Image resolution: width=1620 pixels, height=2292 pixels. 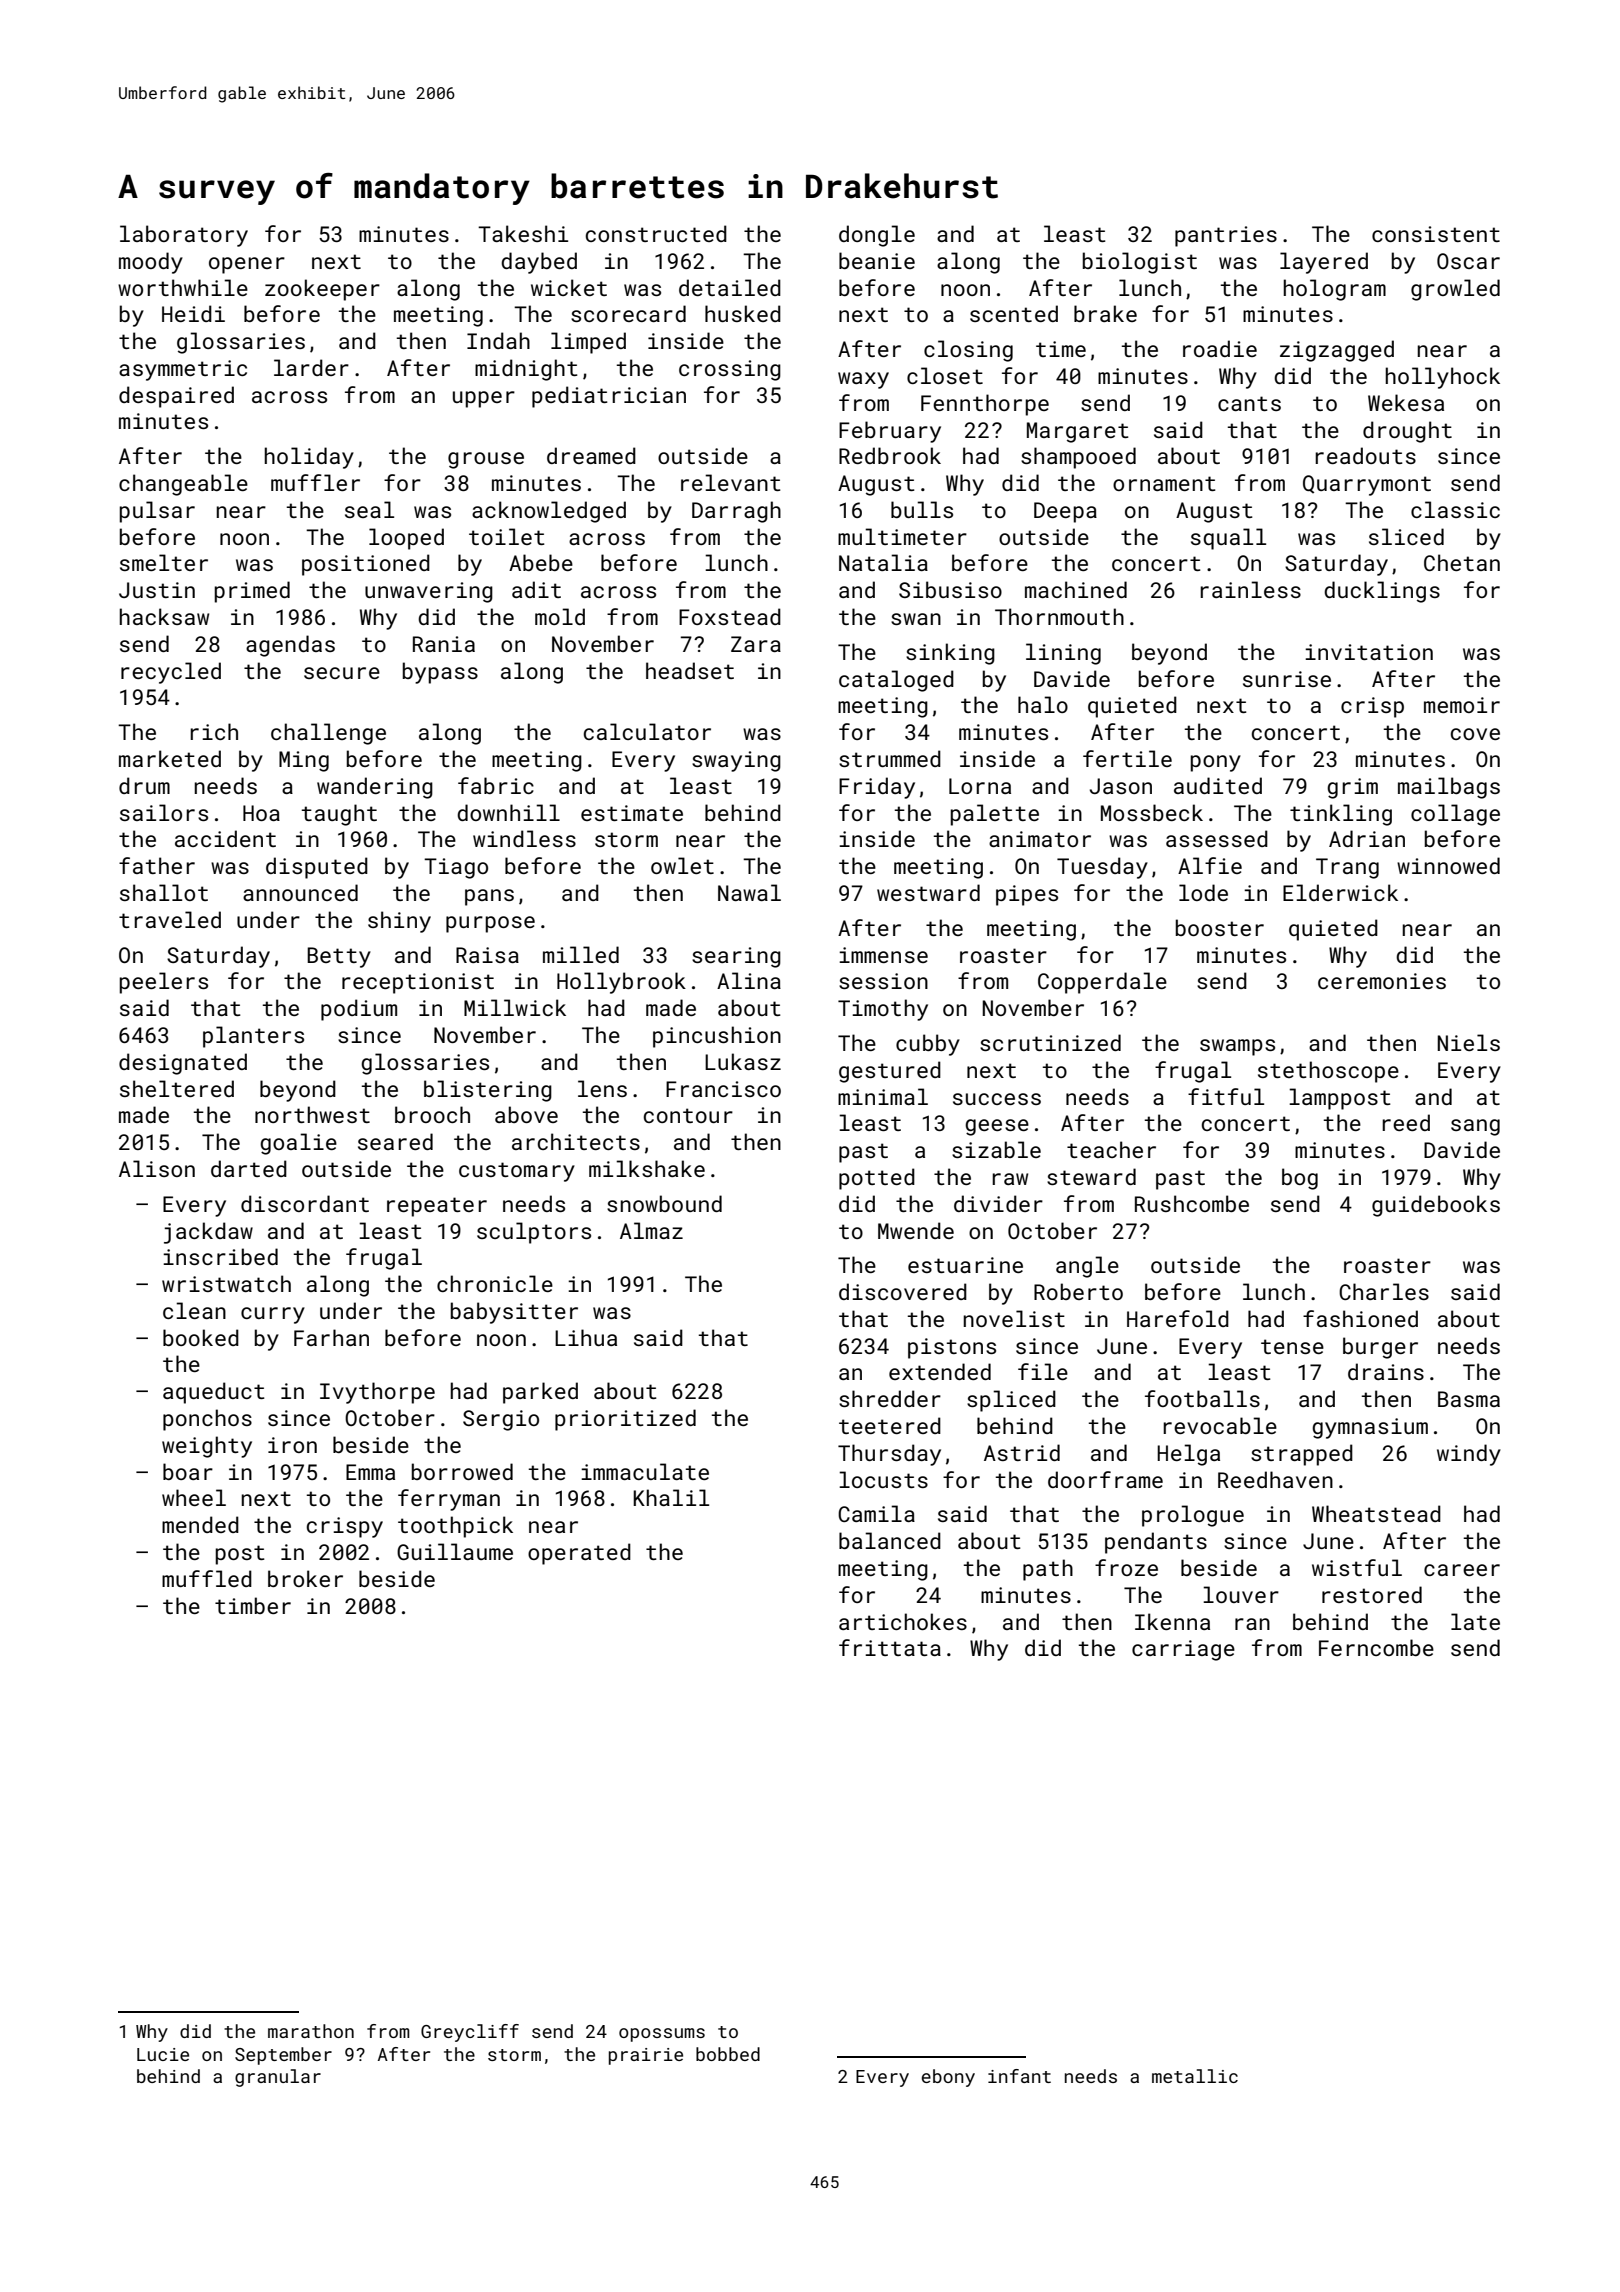 What do you see at coordinates (170, 758) in the document?
I see `marketed` at bounding box center [170, 758].
